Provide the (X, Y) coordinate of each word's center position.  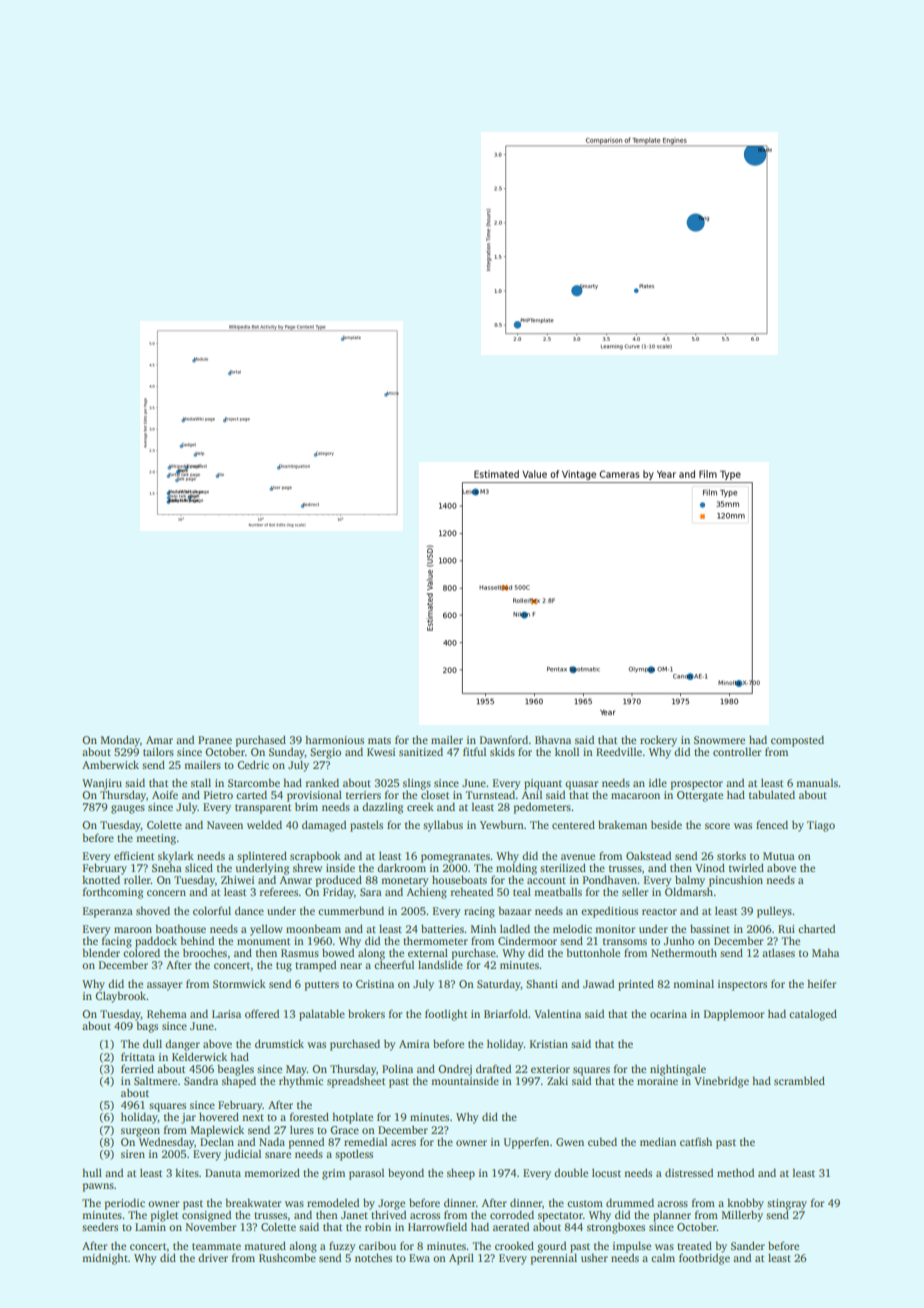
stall (201, 782)
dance (249, 910)
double (571, 1172)
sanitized (421, 751)
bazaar (514, 910)
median (658, 1141)
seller (635, 891)
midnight (105, 1259)
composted (797, 741)
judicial (242, 1155)
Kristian (549, 1044)
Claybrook (121, 997)
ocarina (668, 1014)
